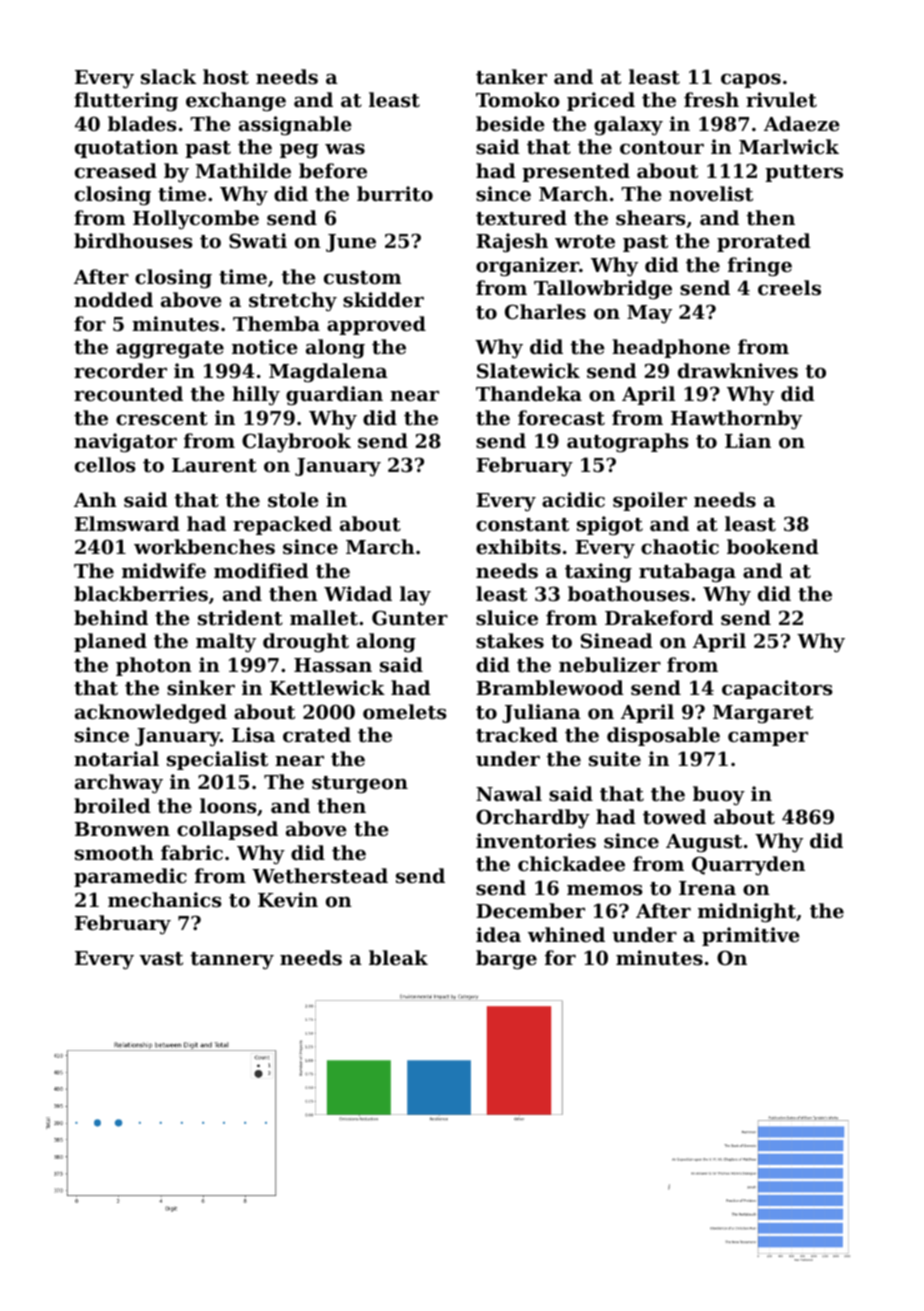  Describe the element at coordinates (517, 735) in the screenshot. I see `tracked` at that location.
